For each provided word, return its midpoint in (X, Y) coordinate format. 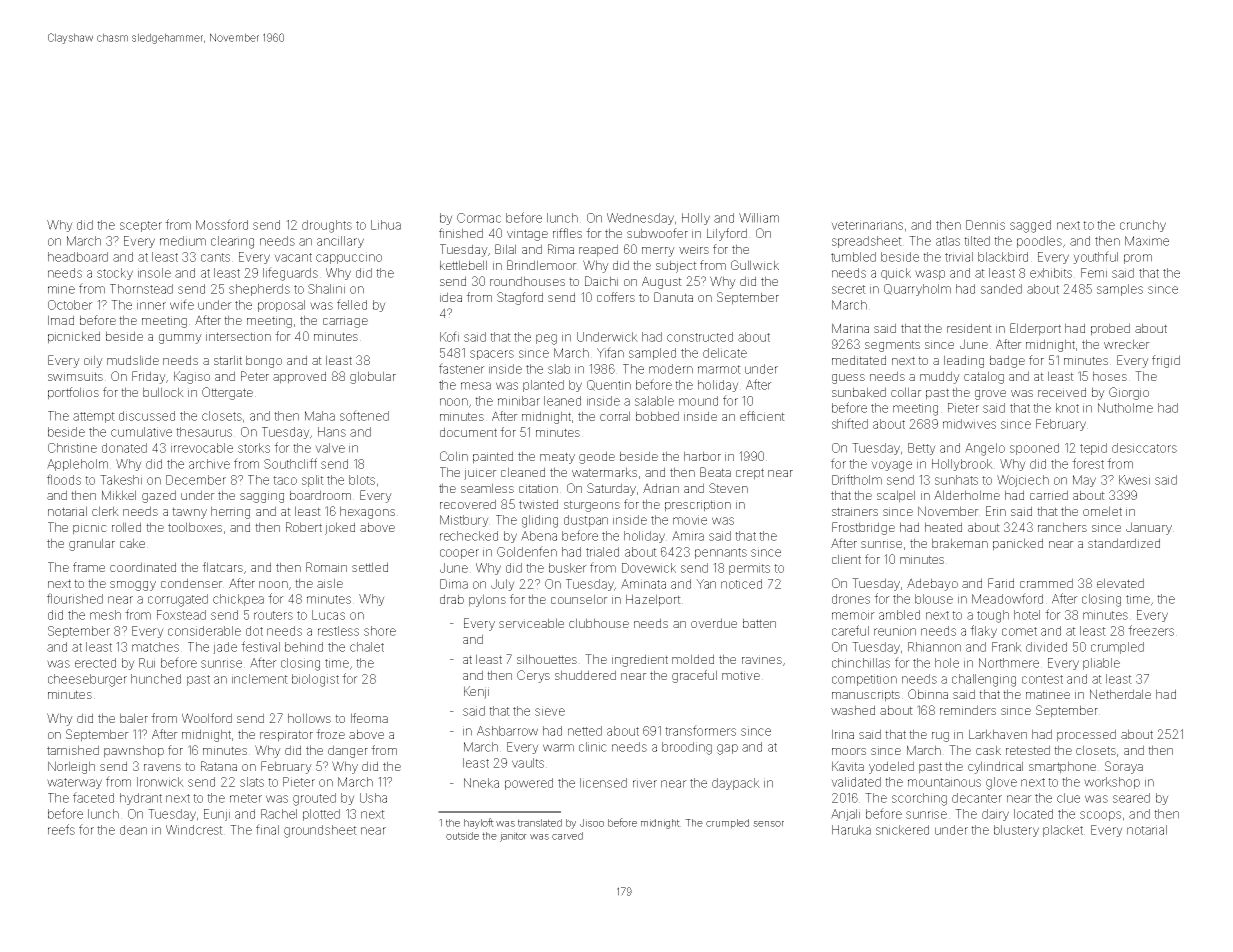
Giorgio (1129, 393)
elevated (1120, 583)
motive (741, 675)
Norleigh (71, 767)
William (759, 218)
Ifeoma (369, 718)
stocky (115, 274)
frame (89, 567)
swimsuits (75, 376)
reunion (895, 631)
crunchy (1143, 226)
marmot (719, 369)
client (846, 559)
